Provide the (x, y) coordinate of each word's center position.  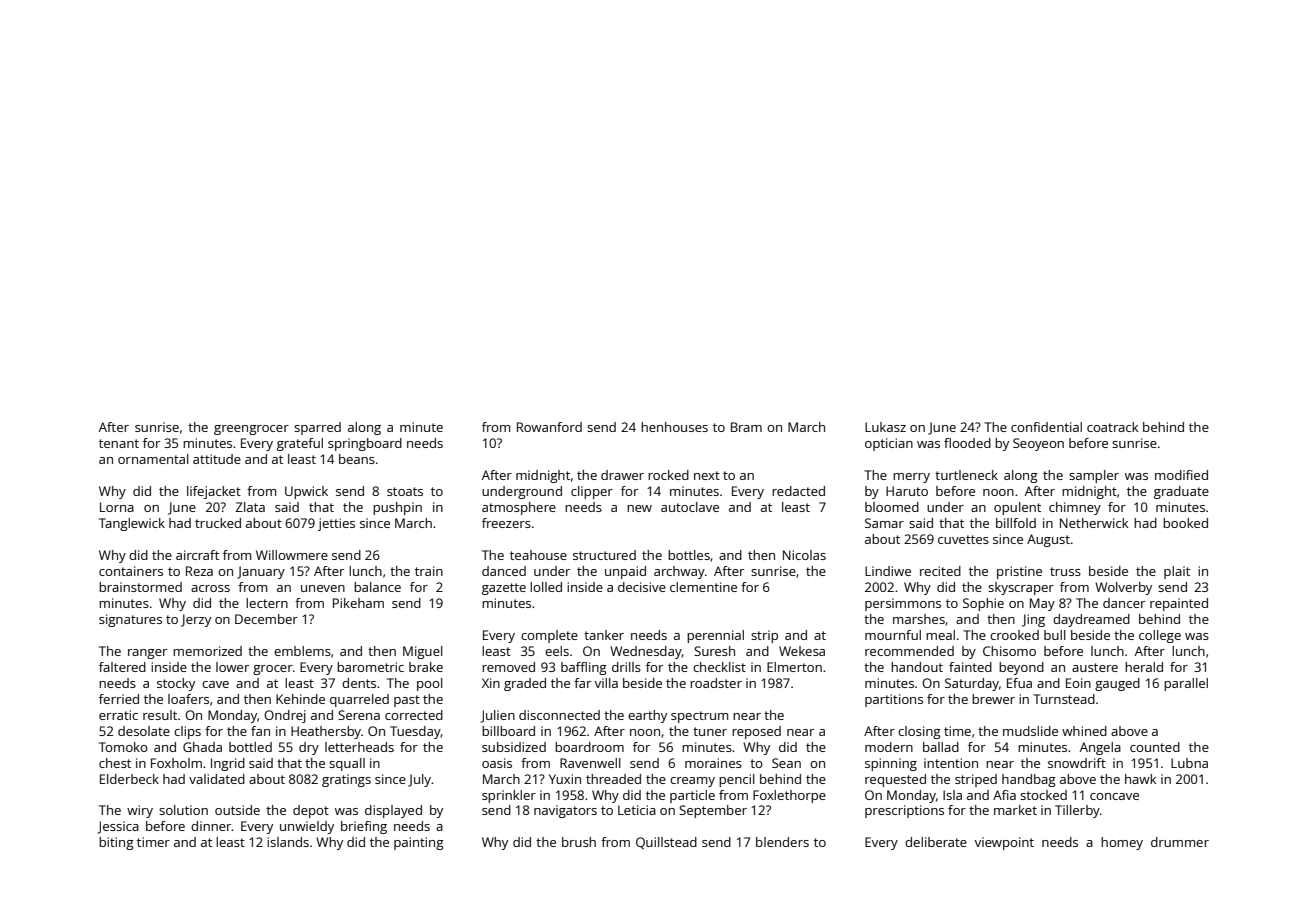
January (261, 572)
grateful (300, 444)
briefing (364, 827)
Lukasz (885, 427)
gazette (504, 589)
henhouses (674, 427)
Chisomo (1009, 651)
